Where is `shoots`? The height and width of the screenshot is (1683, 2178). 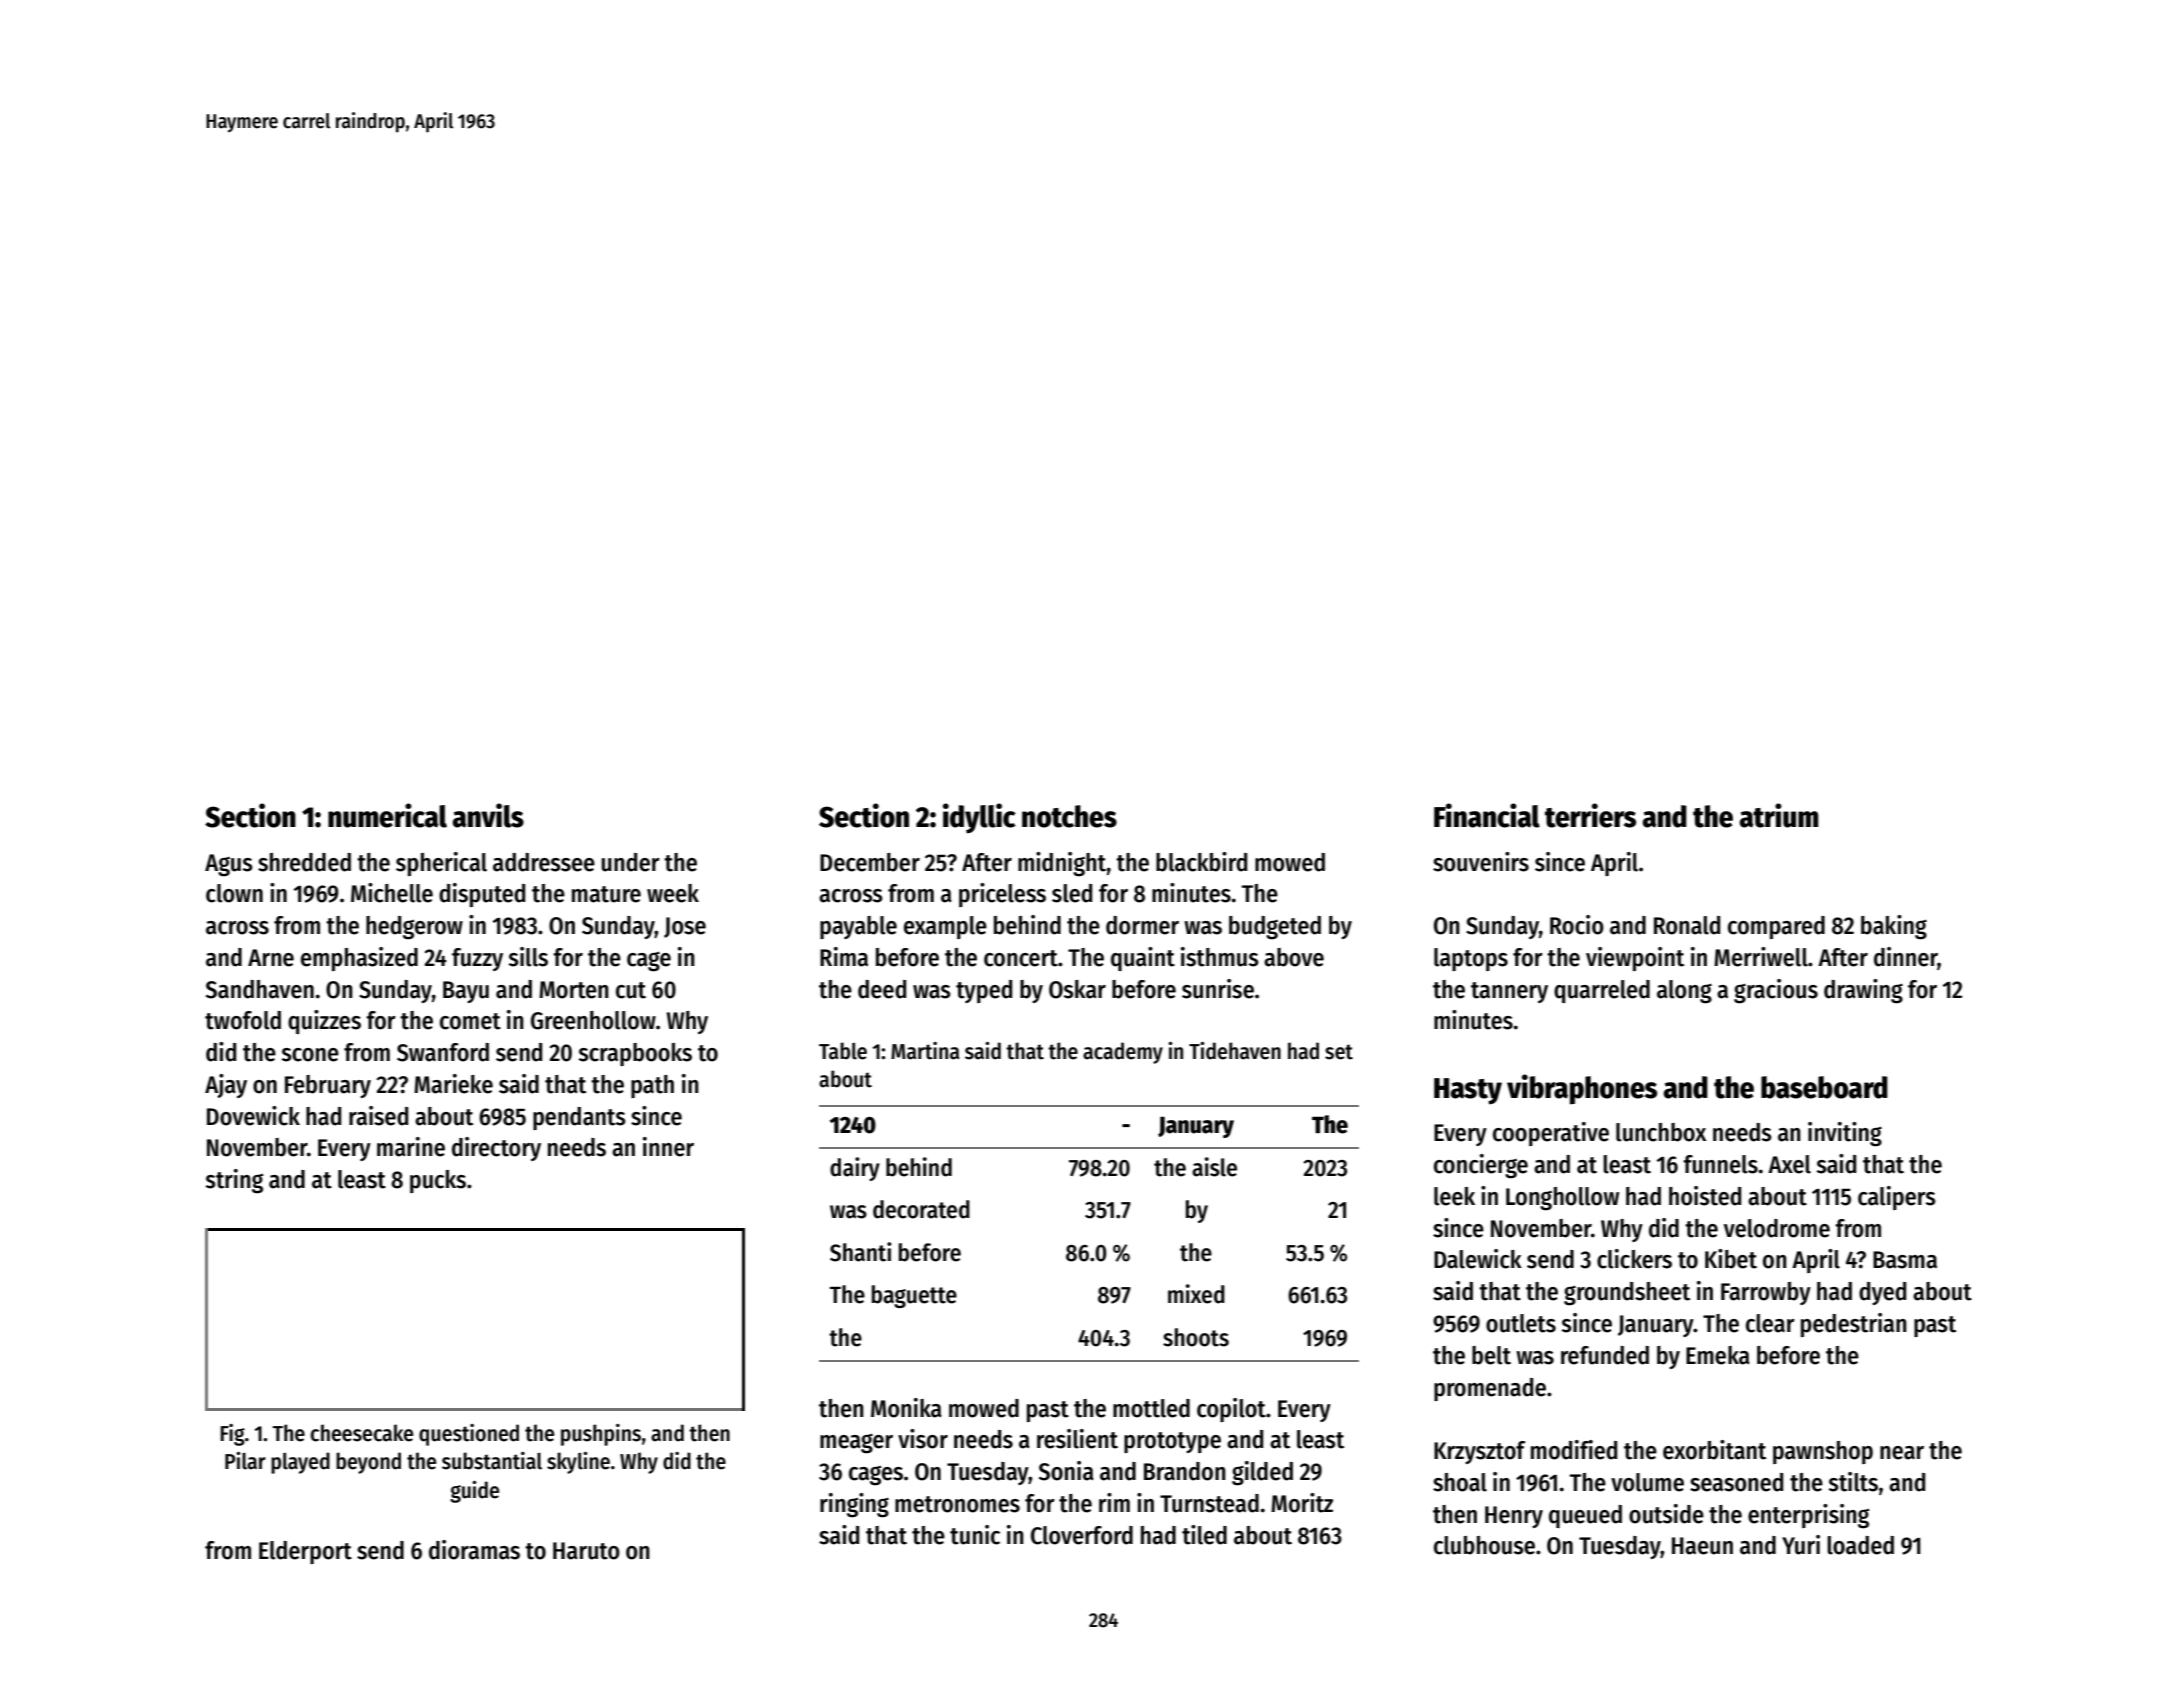
shoots is located at coordinates (1196, 1337).
